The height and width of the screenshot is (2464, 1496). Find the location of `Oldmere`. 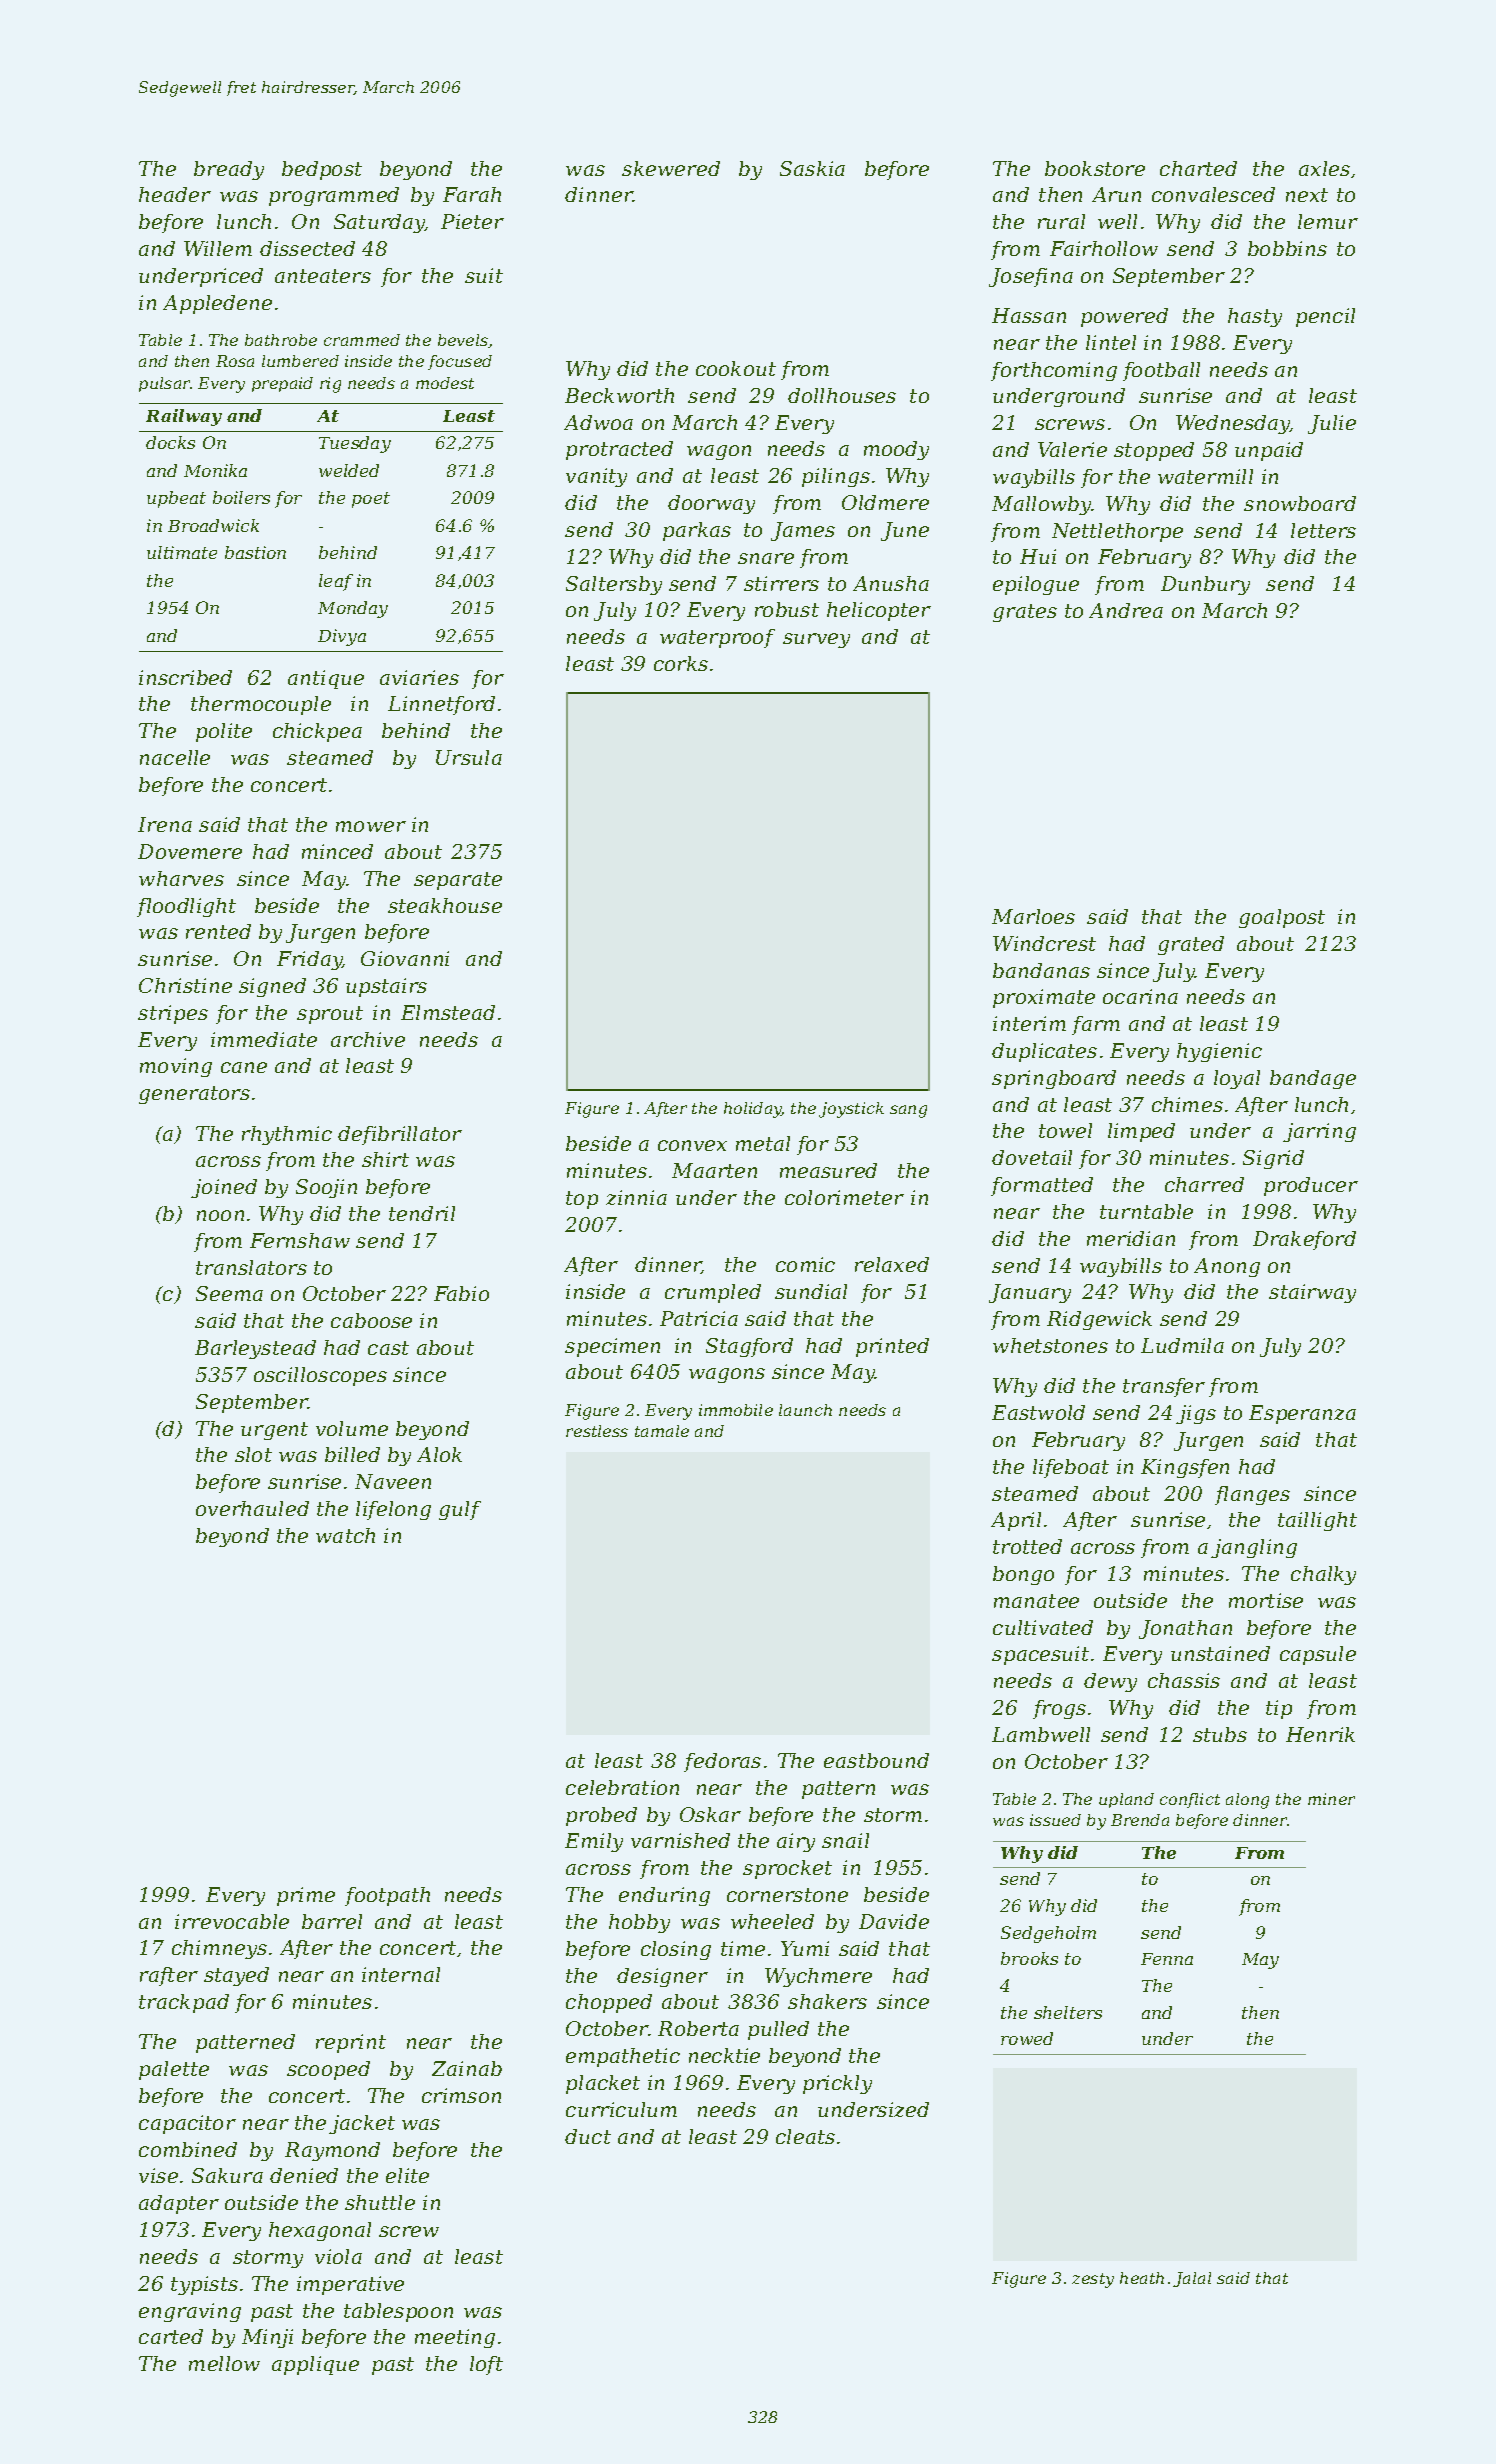

Oldmere is located at coordinates (885, 502).
